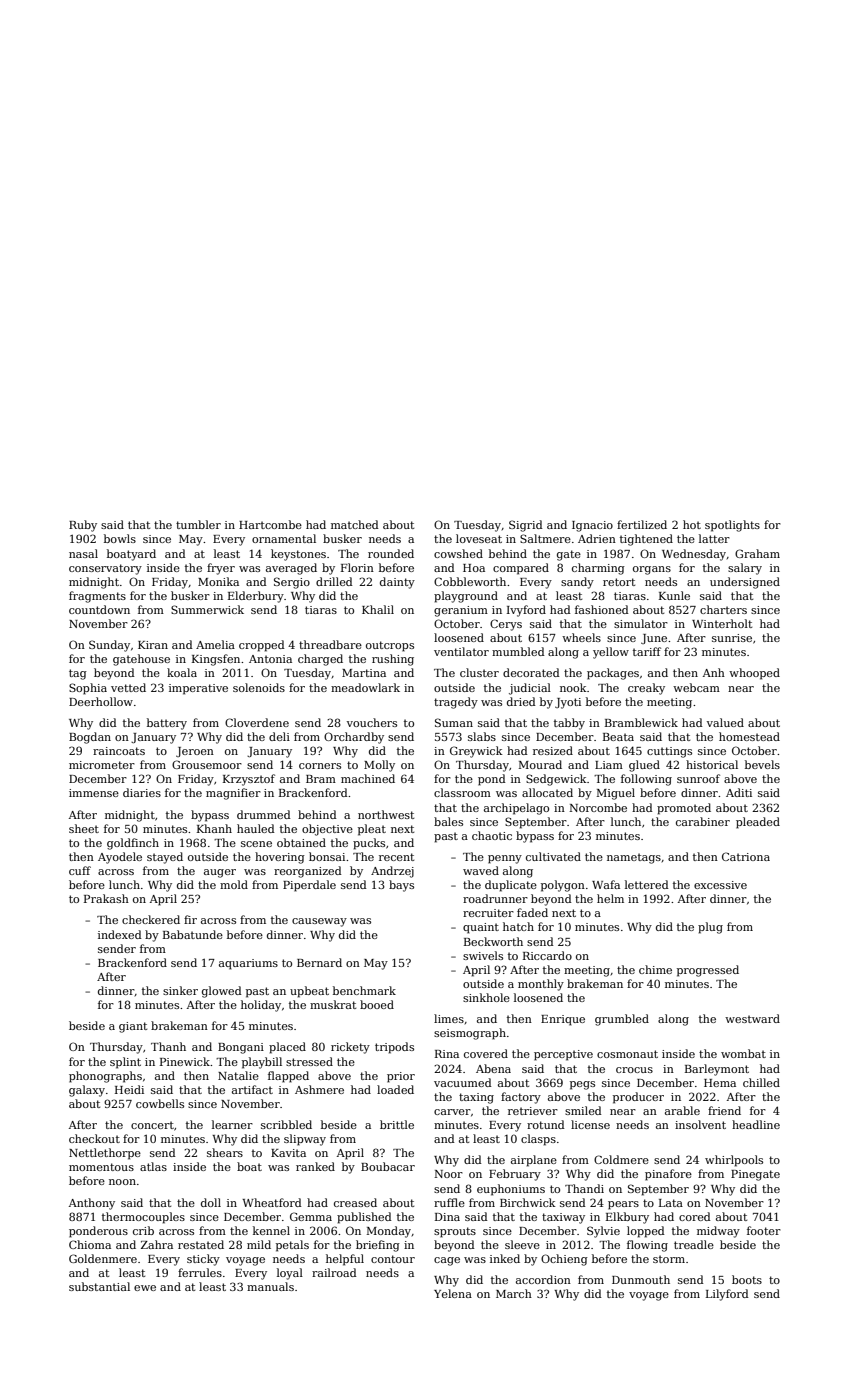 This screenshot has width=849, height=1400. What do you see at coordinates (634, 1070) in the screenshot?
I see `crocus` at bounding box center [634, 1070].
